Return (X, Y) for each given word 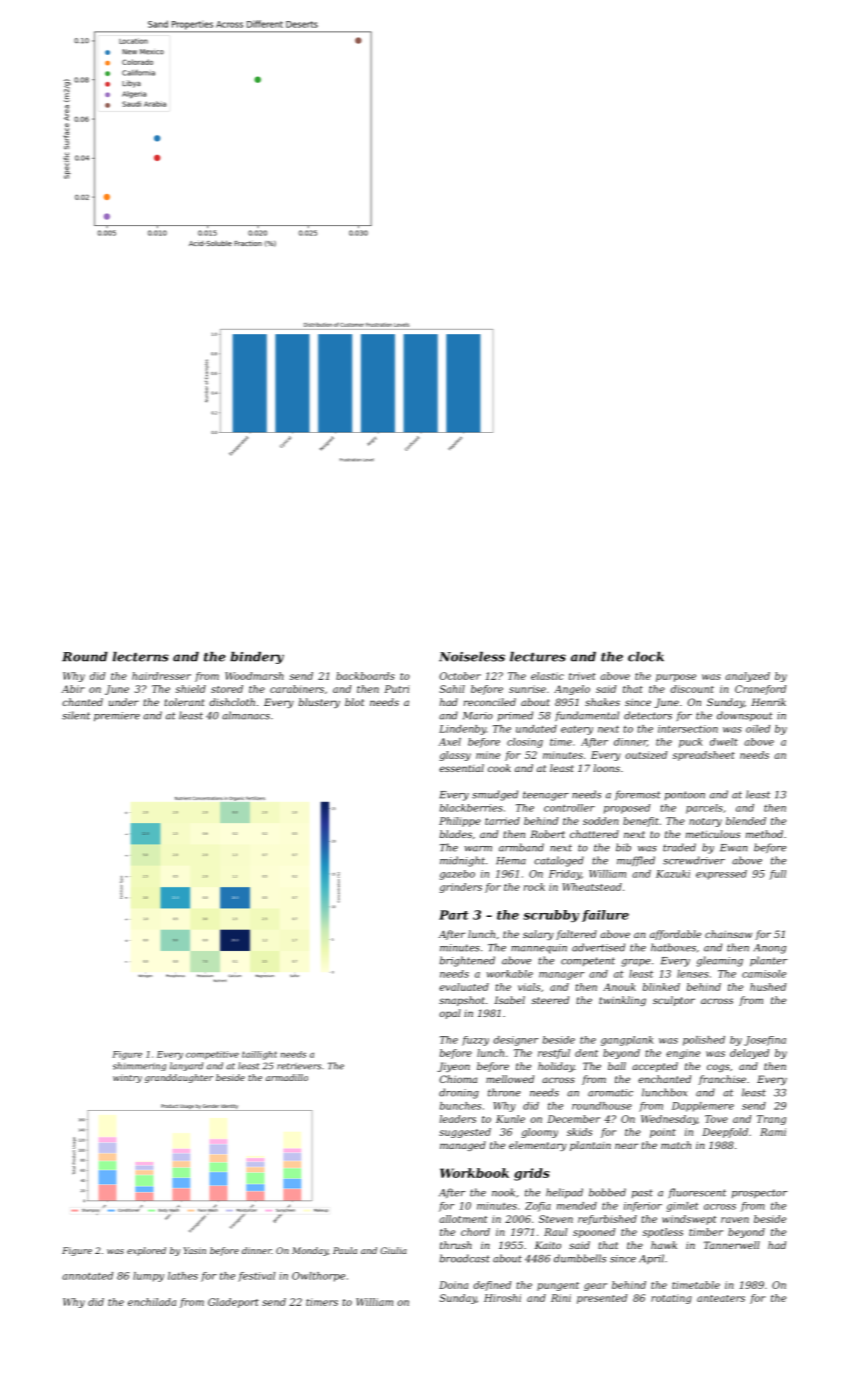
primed (515, 716)
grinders (461, 888)
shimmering (139, 1066)
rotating (671, 1299)
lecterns (141, 657)
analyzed (747, 677)
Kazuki (673, 874)
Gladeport (233, 1303)
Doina (453, 1285)
